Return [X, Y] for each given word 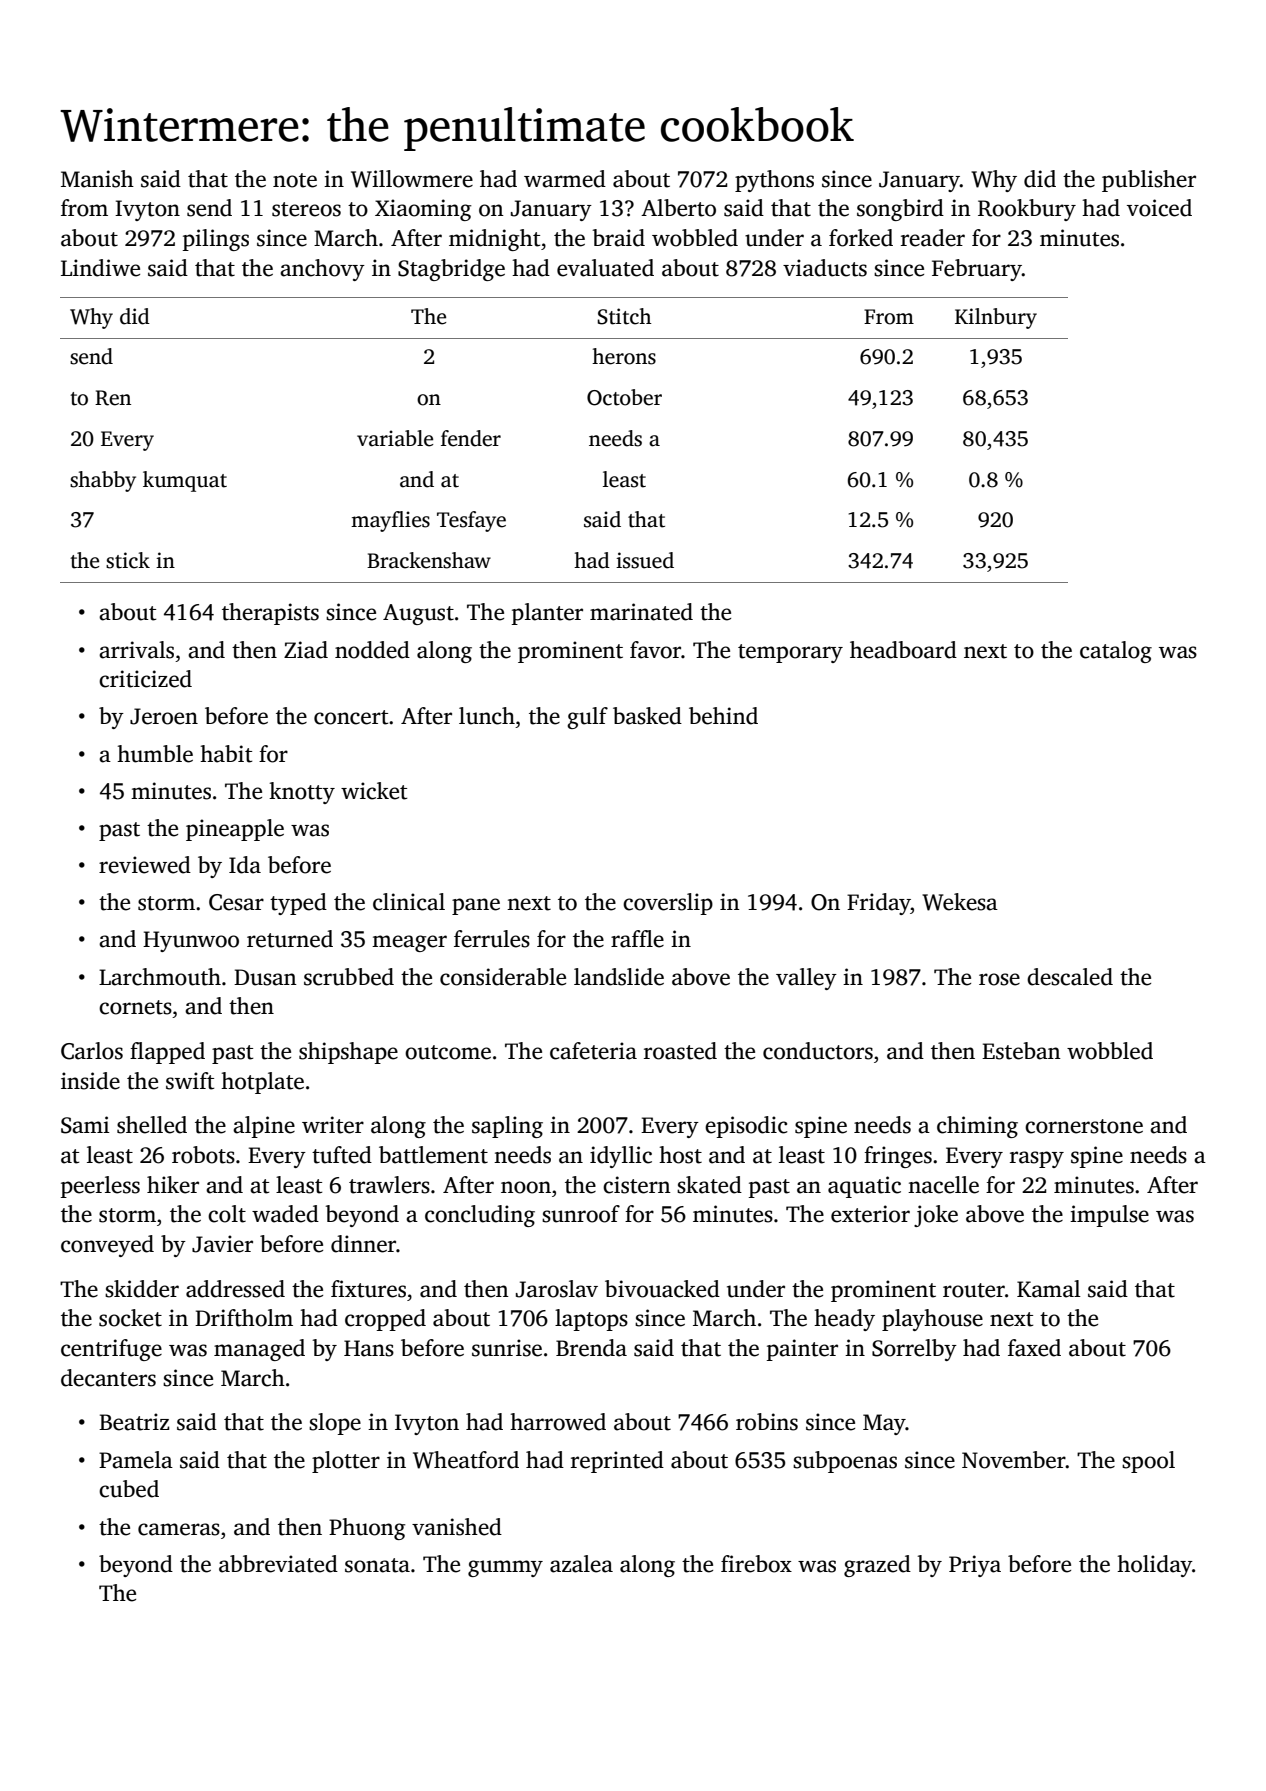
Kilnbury [996, 318]
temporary [790, 653]
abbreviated [278, 1564]
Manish [97, 179]
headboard [903, 650]
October [624, 397]
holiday [1154, 1566]
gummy [505, 1568]
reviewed [145, 865]
